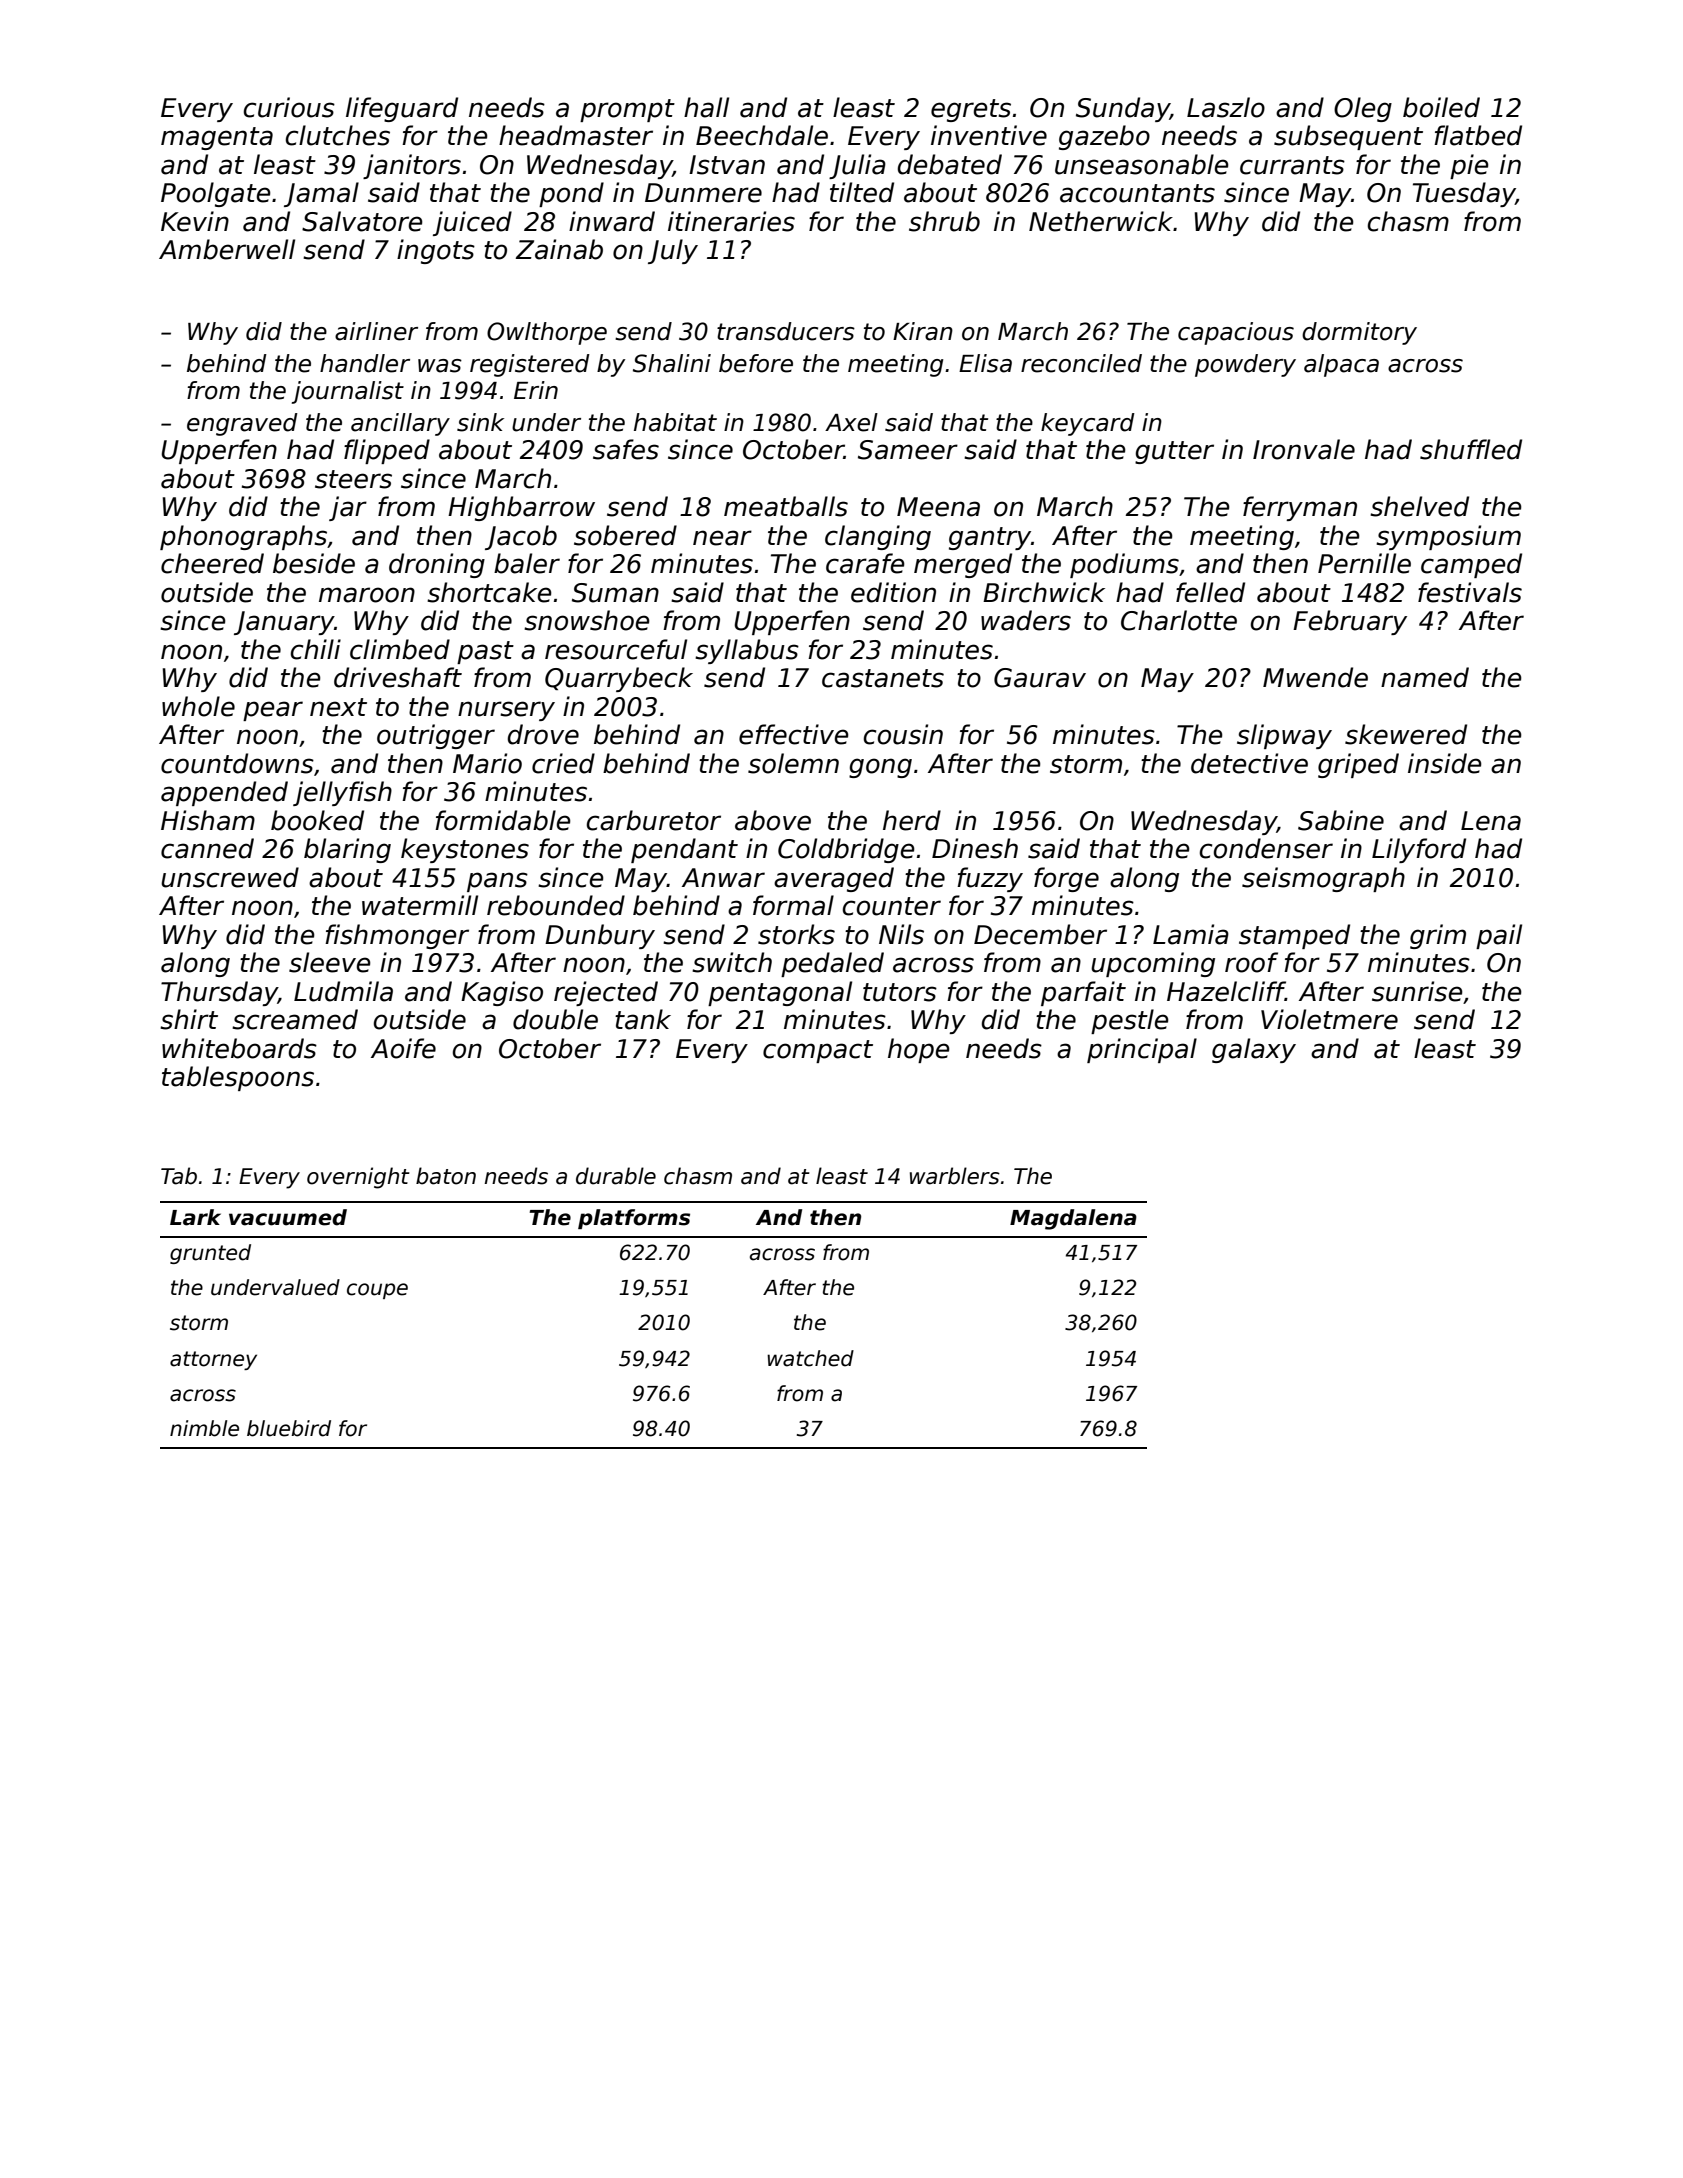 The width and height of the screenshot is (1683, 2178). I want to click on pear, so click(273, 711).
